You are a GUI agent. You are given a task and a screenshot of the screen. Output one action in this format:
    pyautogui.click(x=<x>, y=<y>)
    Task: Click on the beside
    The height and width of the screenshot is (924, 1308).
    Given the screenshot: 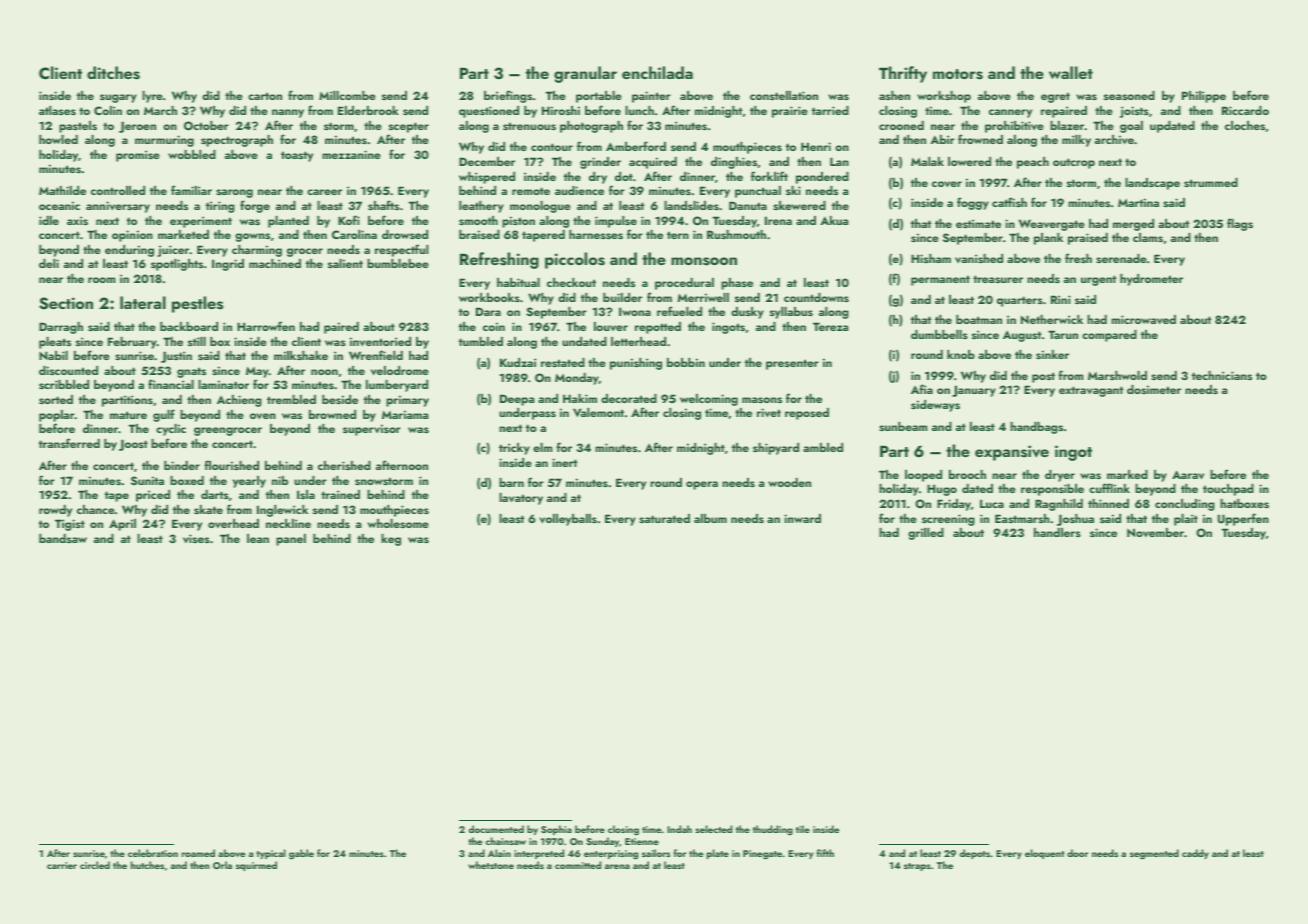 What is the action you would take?
    pyautogui.click(x=340, y=399)
